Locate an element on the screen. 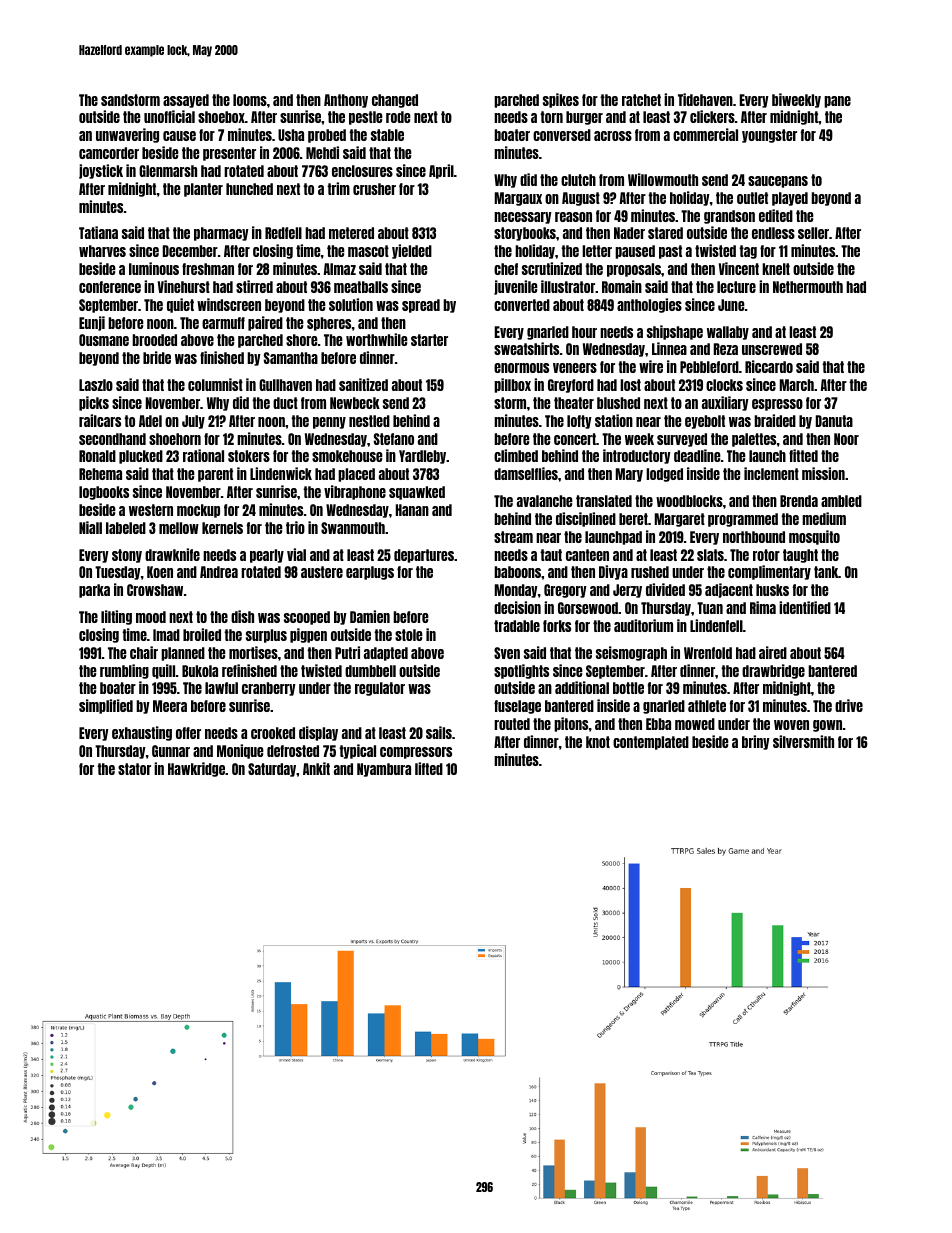 The image size is (952, 1233). broiled is located at coordinates (202, 634).
